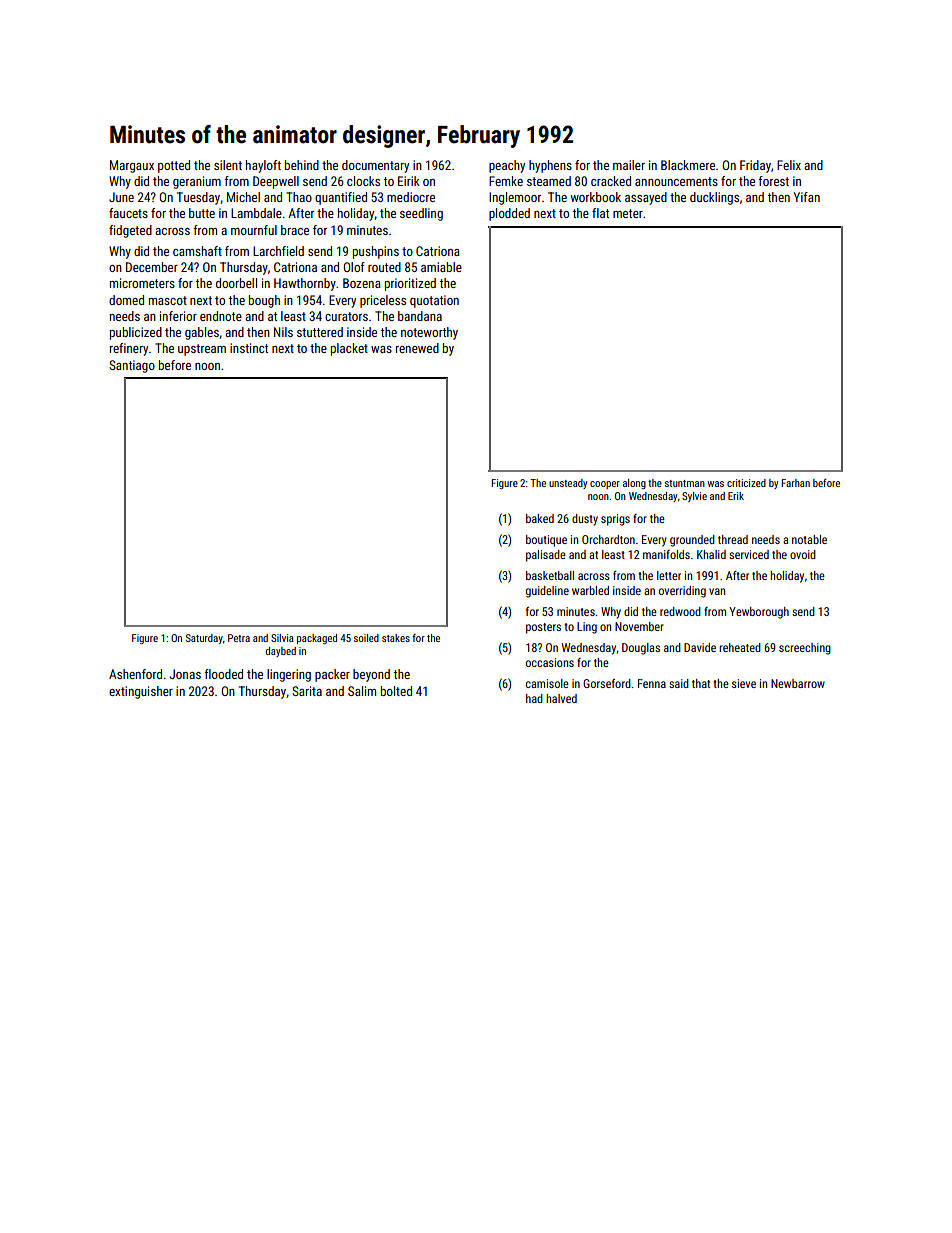 The width and height of the screenshot is (952, 1233). Describe the element at coordinates (546, 541) in the screenshot. I see `boutique` at that location.
